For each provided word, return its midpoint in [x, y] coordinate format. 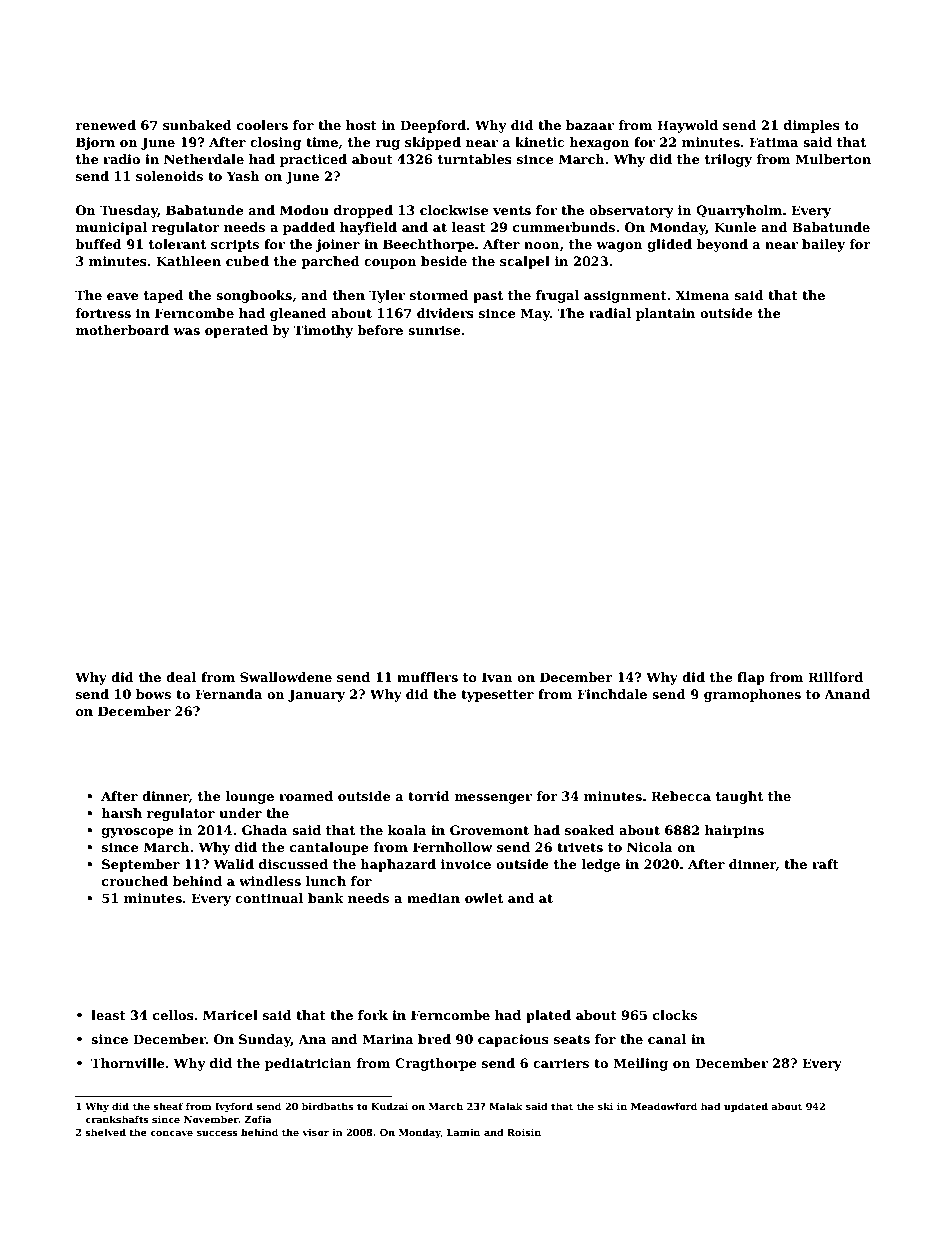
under [240, 813]
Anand [847, 694]
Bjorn [95, 143]
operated [236, 331]
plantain [665, 314]
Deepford [433, 126]
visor [315, 1132]
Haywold [687, 126]
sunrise [434, 330]
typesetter [497, 696]
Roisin [524, 1132]
